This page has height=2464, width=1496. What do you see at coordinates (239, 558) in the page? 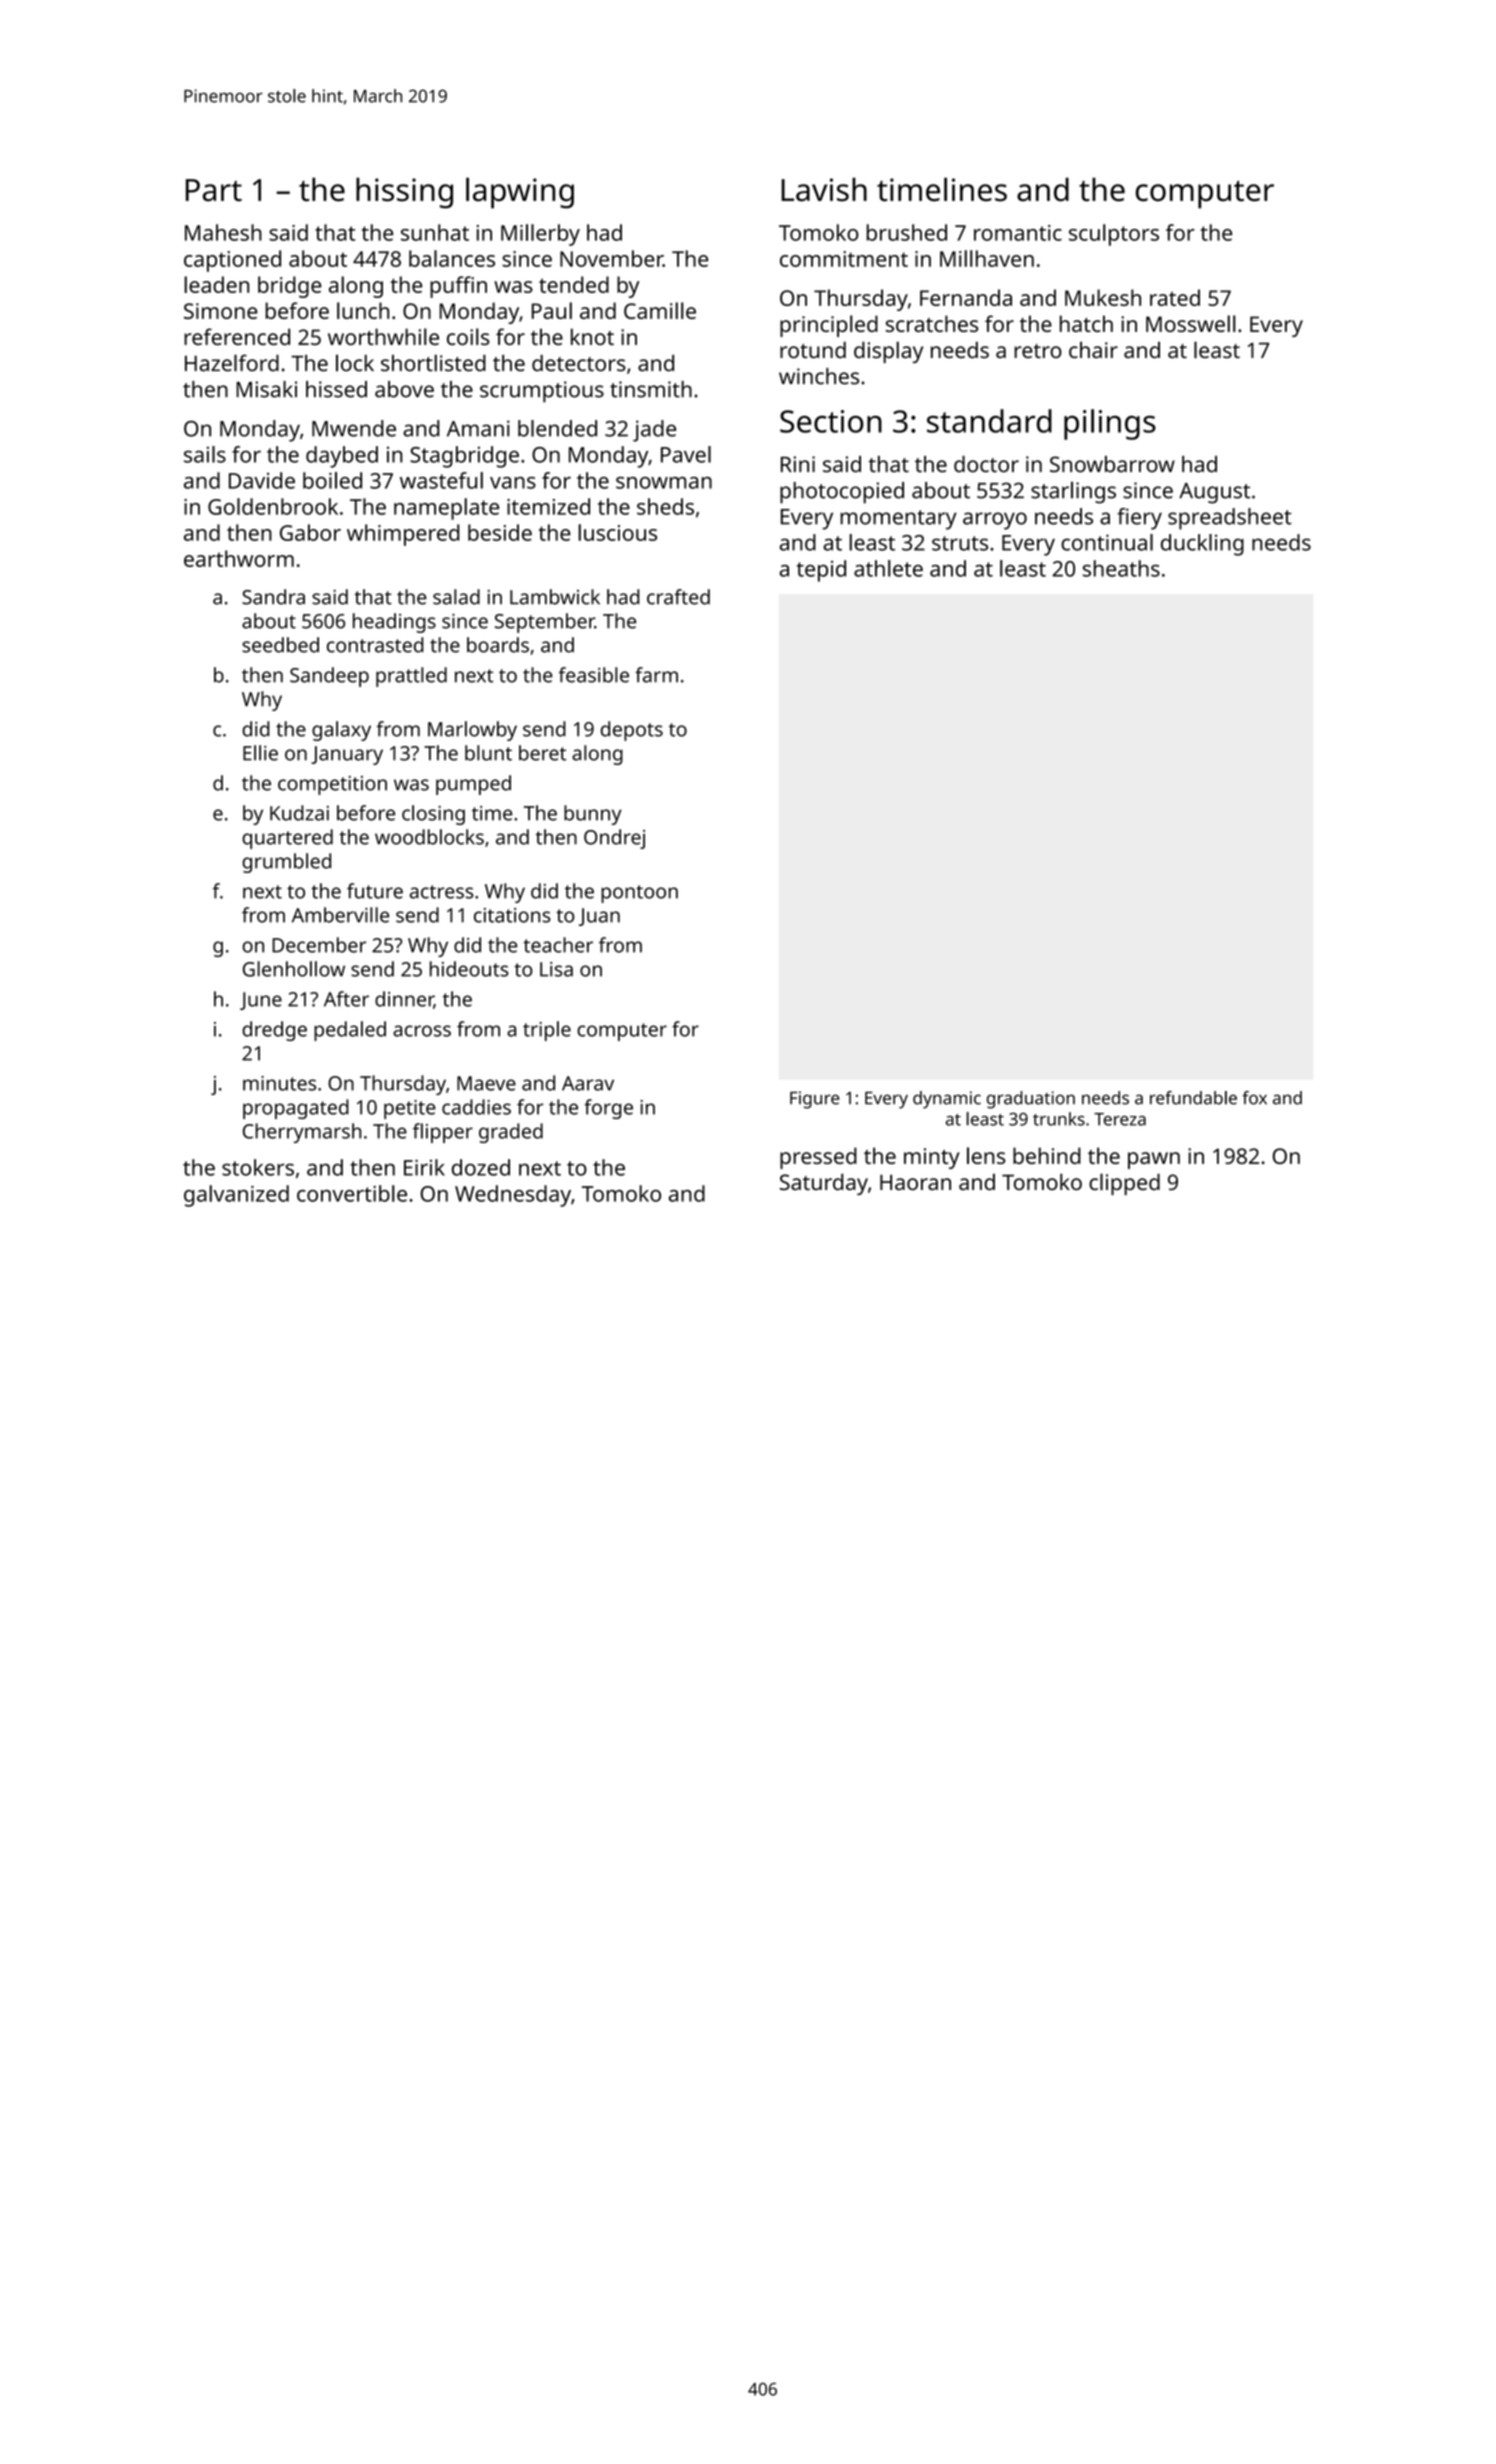
I see `earthworm` at bounding box center [239, 558].
